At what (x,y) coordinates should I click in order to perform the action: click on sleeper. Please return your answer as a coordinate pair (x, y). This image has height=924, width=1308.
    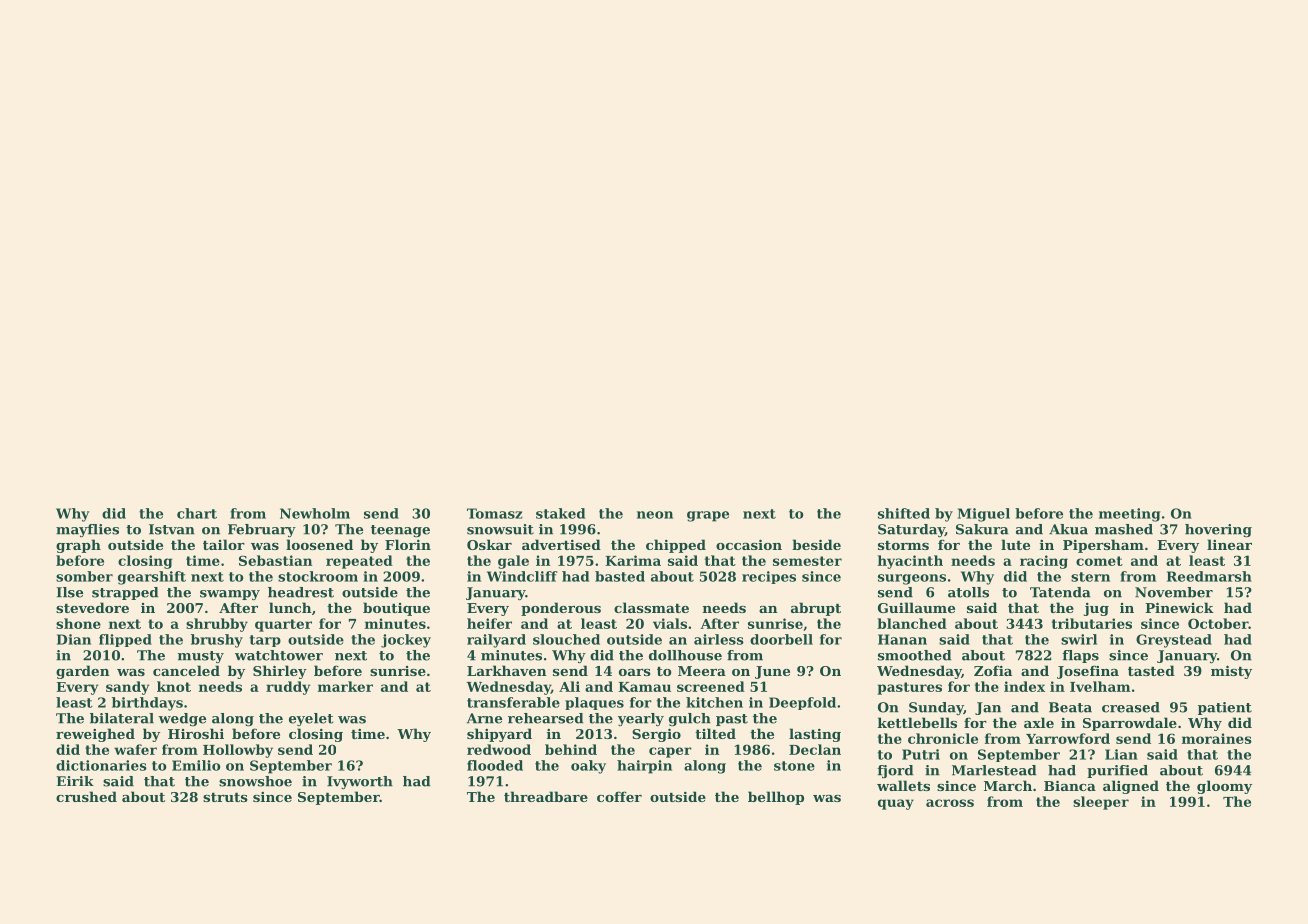
    Looking at the image, I should click on (1101, 803).
